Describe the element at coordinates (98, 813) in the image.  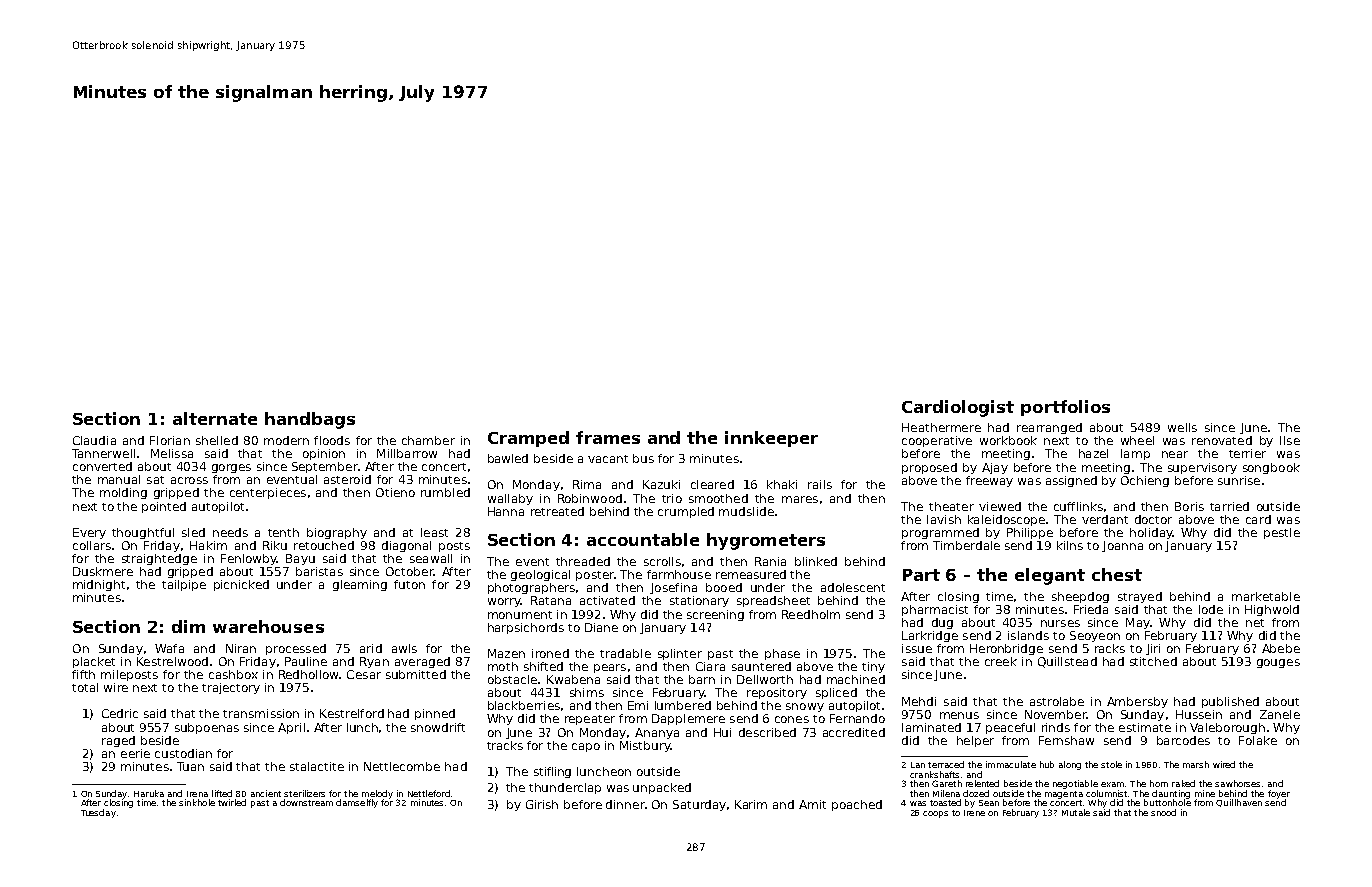
I see `Tuesday` at that location.
